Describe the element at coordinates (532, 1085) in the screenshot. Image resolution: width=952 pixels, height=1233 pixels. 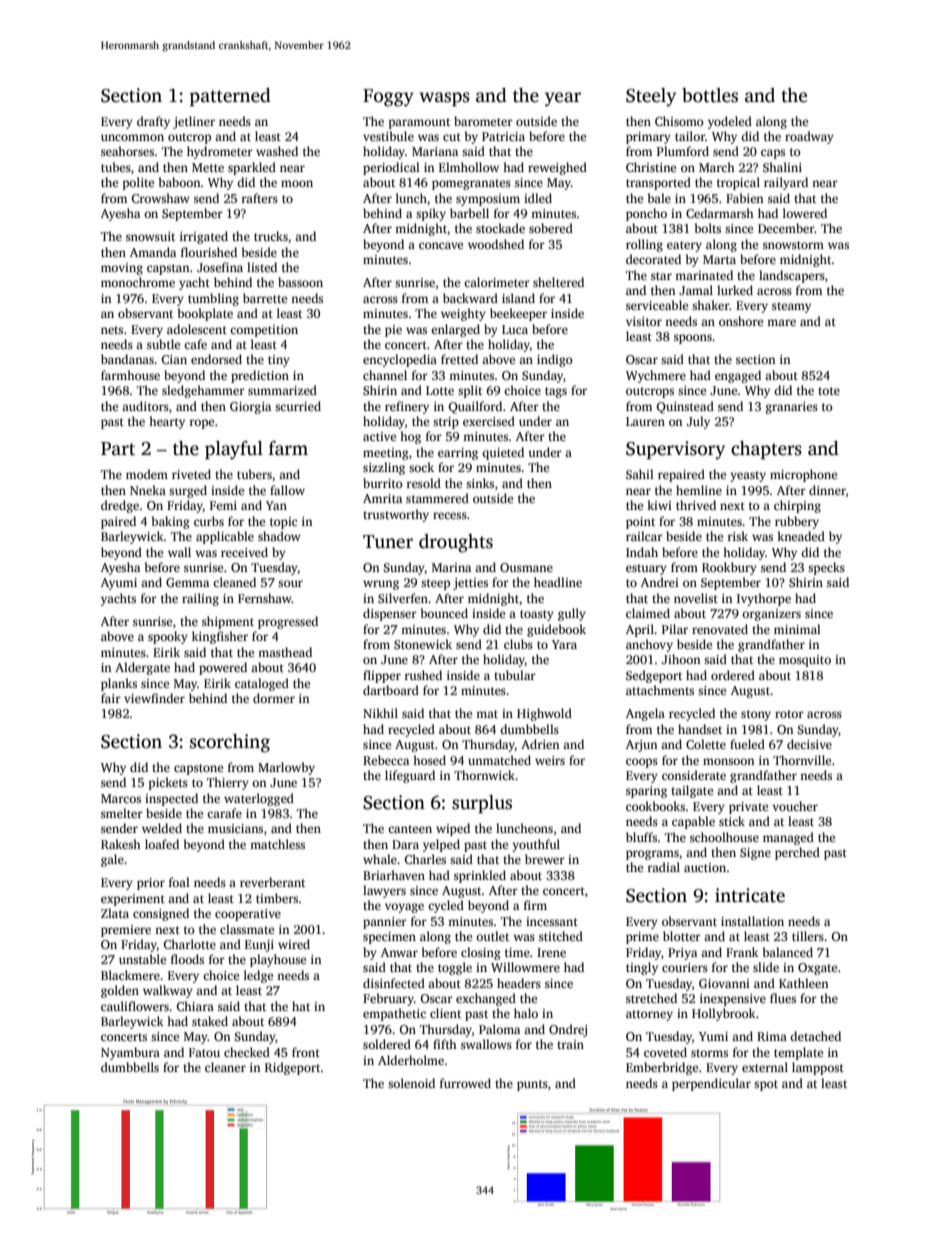
I see `punts` at that location.
